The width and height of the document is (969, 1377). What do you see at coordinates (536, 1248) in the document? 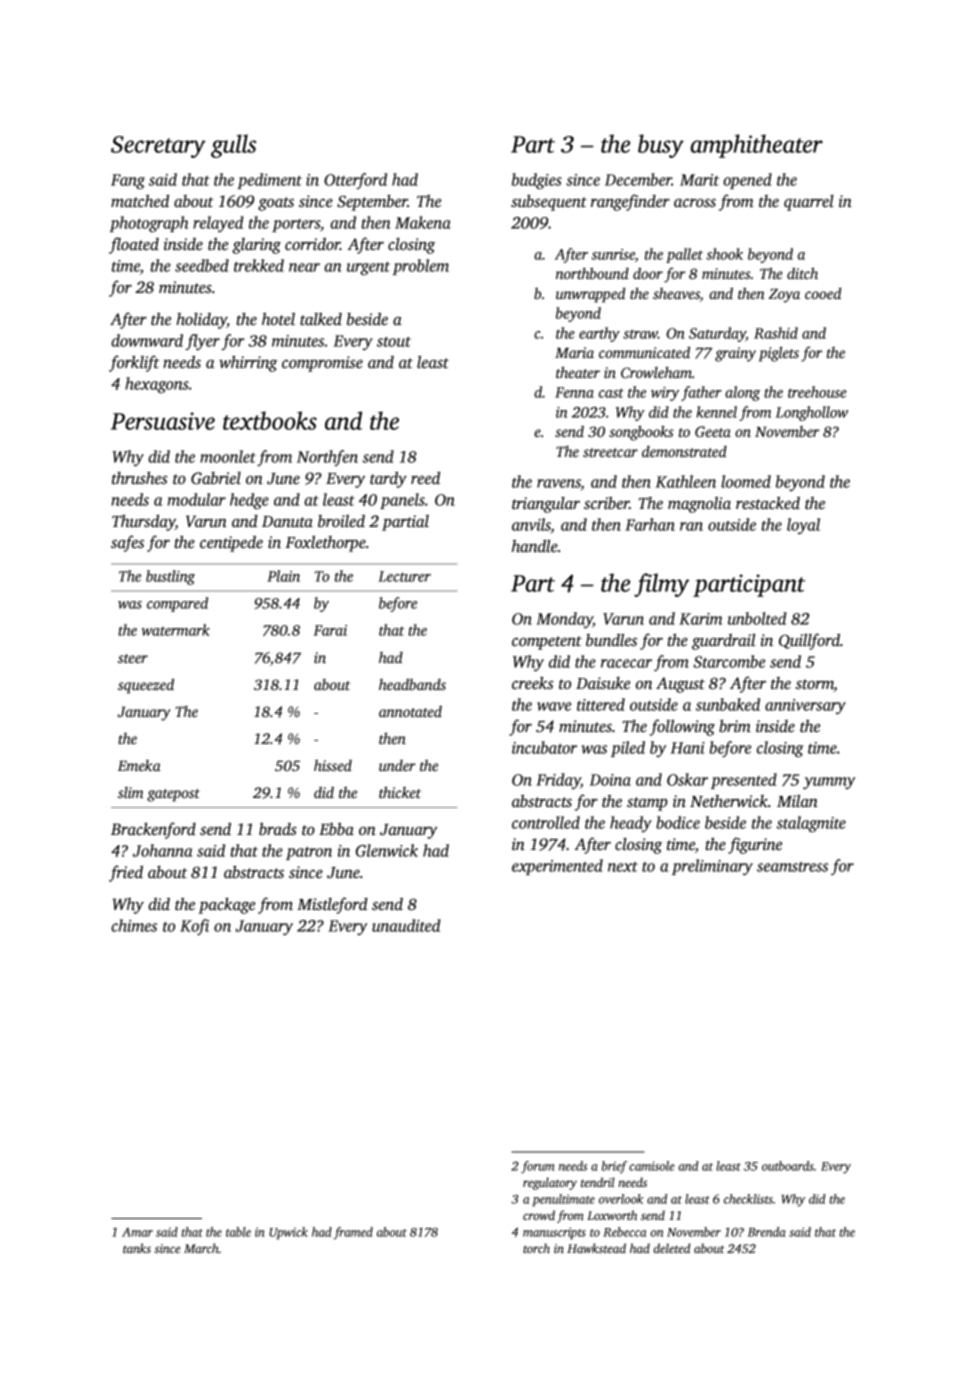
I see `torch` at bounding box center [536, 1248].
